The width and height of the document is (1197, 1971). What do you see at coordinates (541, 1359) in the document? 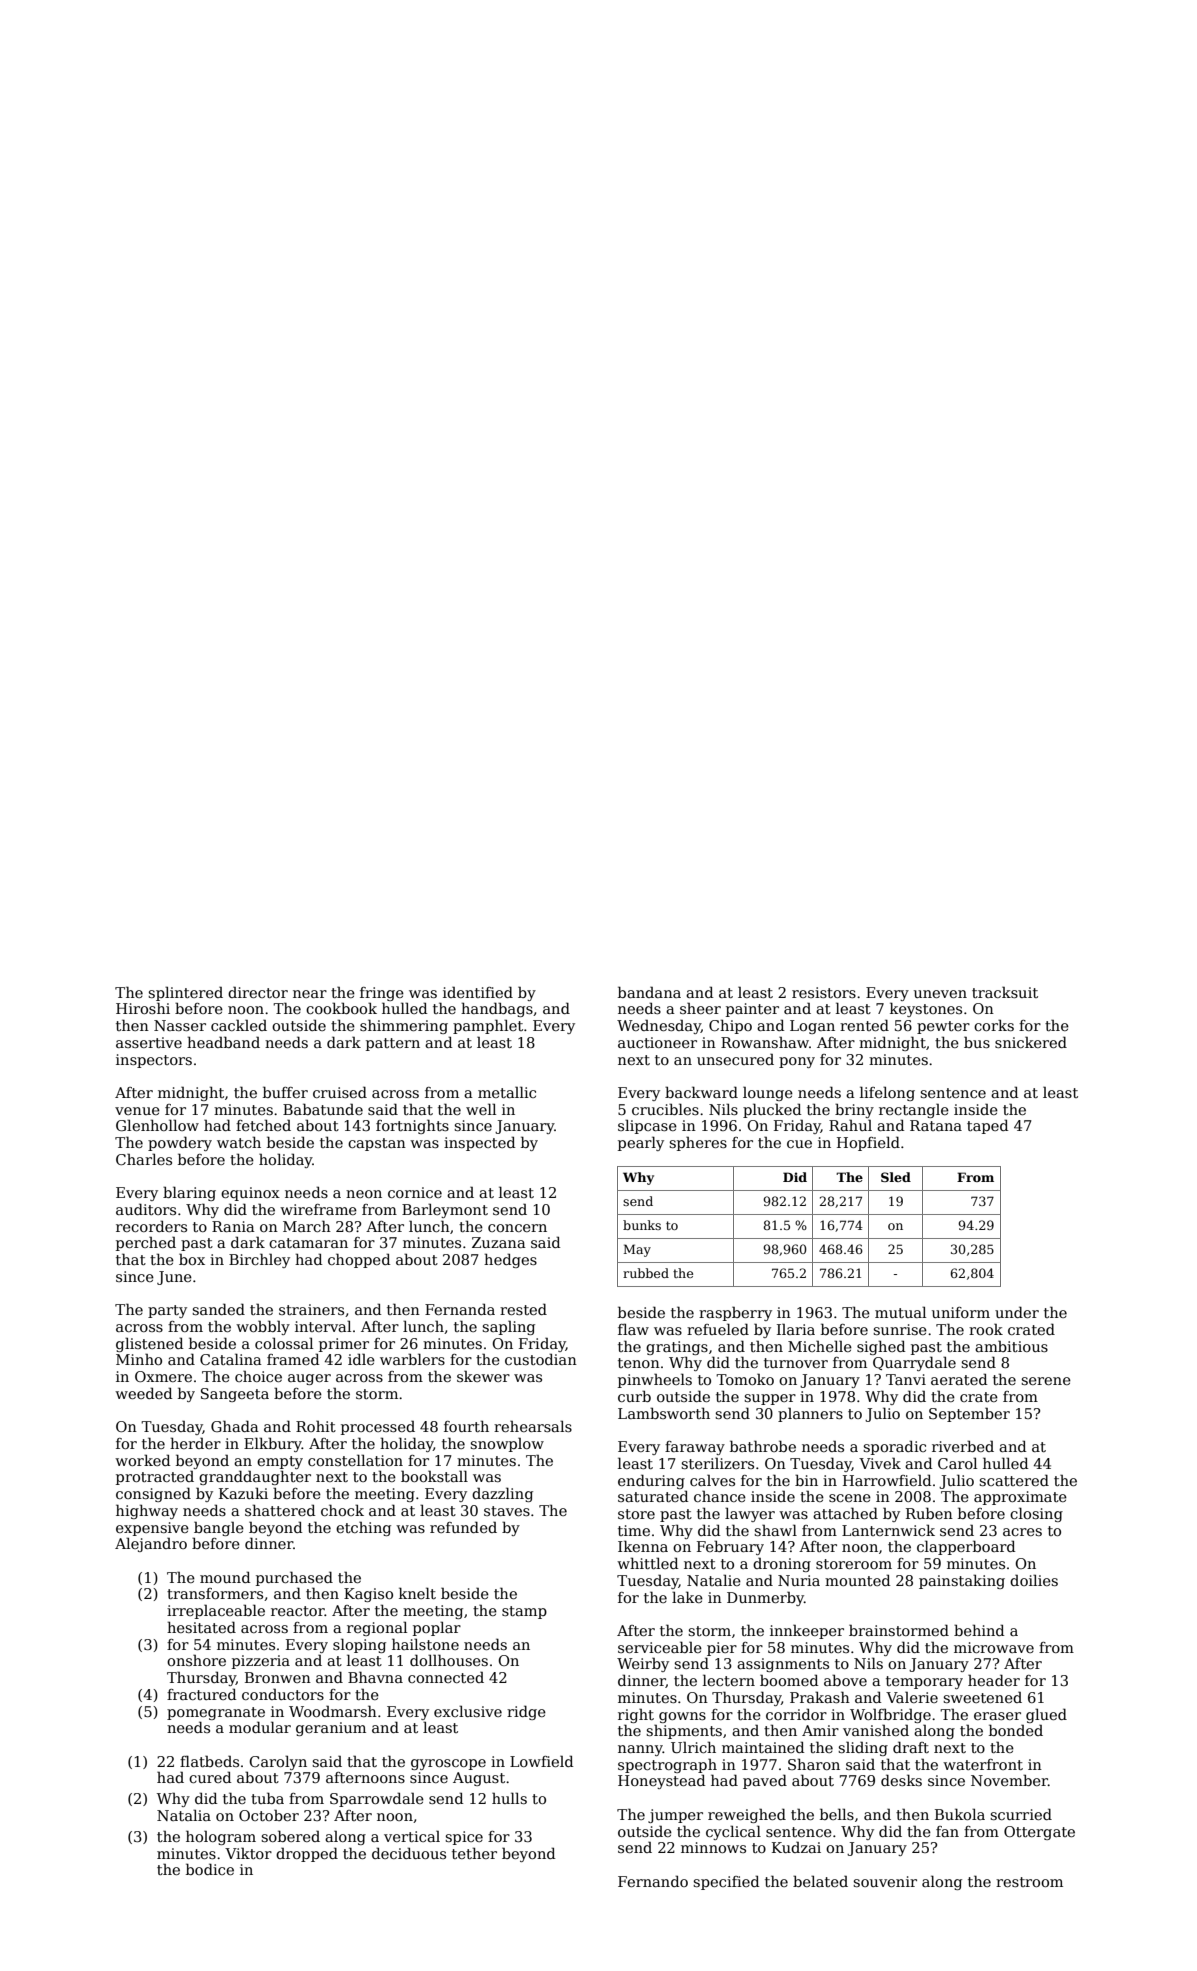
I see `custodian` at bounding box center [541, 1359].
